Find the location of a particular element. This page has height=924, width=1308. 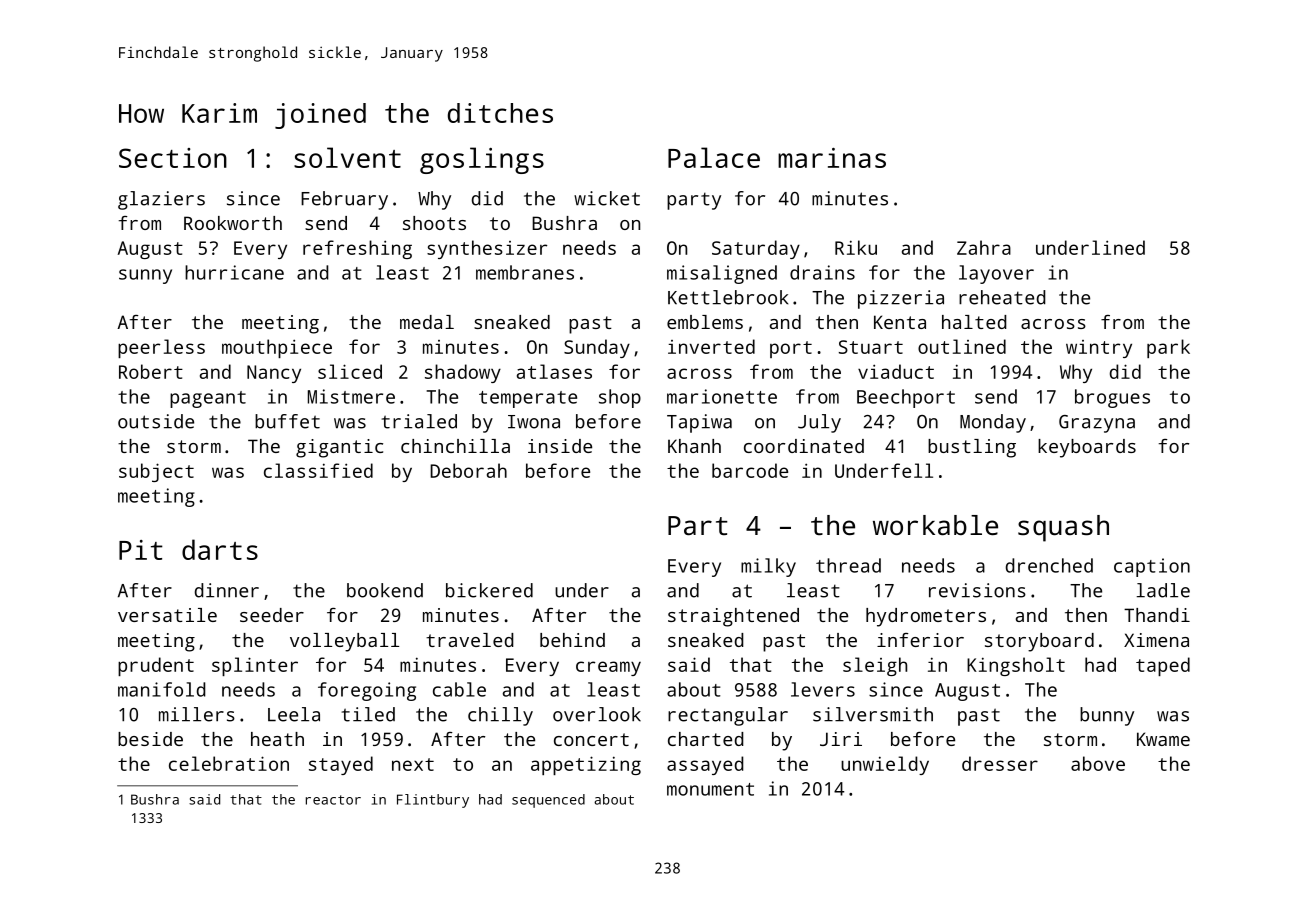

shoots is located at coordinates (434, 223).
